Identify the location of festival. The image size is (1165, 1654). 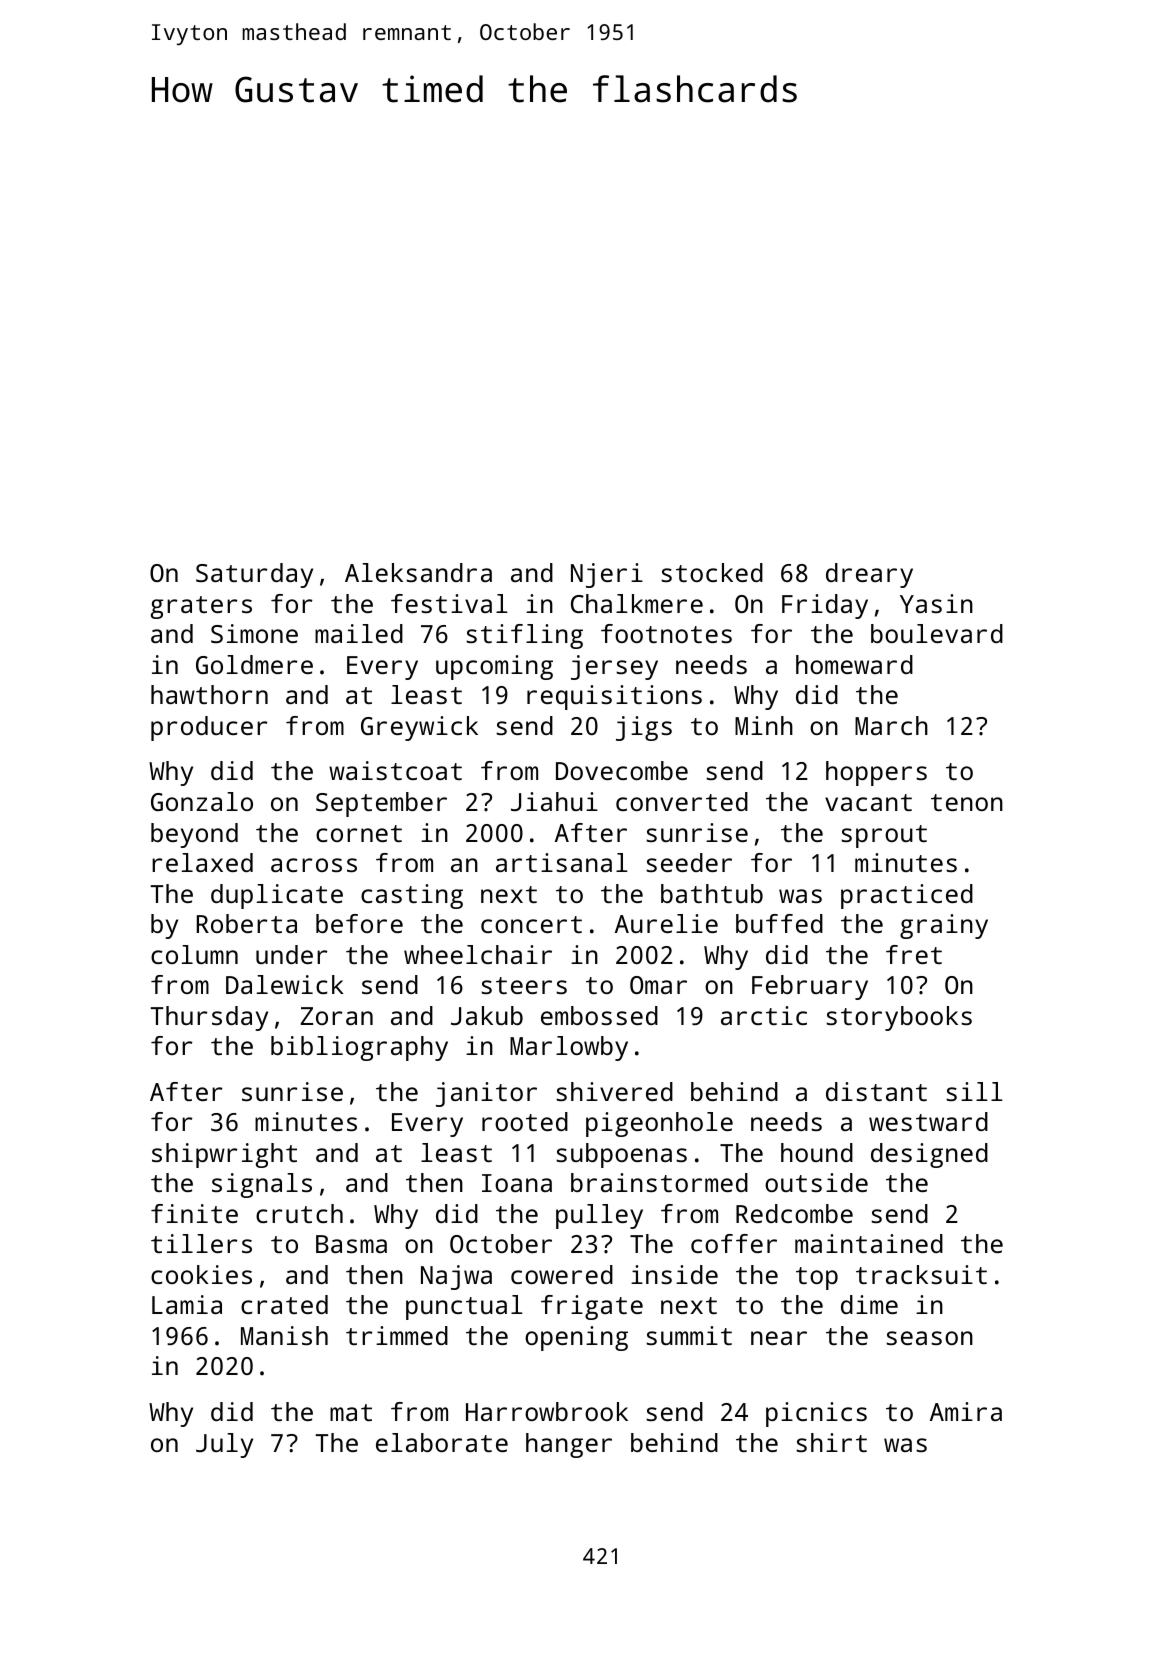
(449, 603).
